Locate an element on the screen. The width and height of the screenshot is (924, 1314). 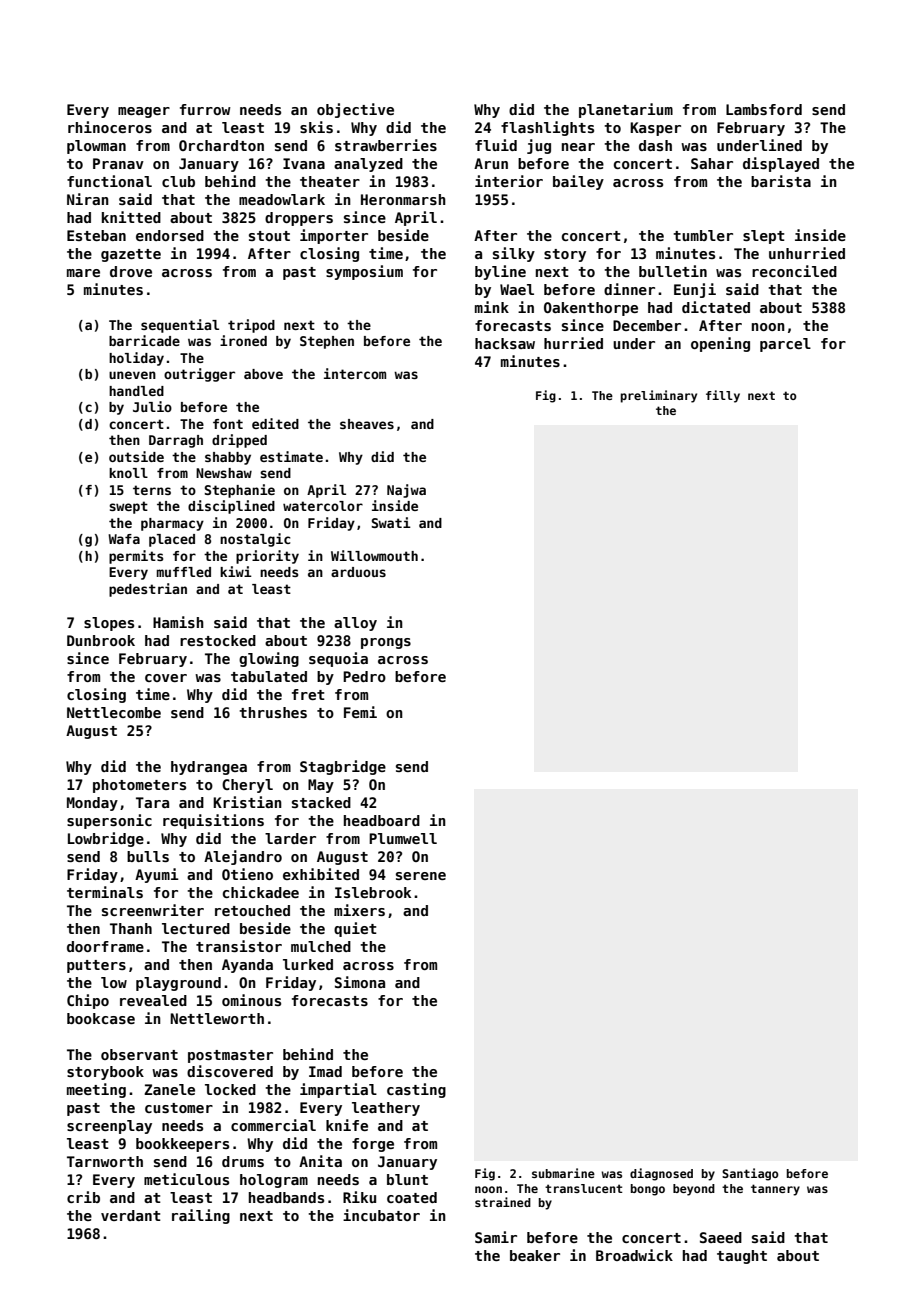
Swati is located at coordinates (391, 522).
